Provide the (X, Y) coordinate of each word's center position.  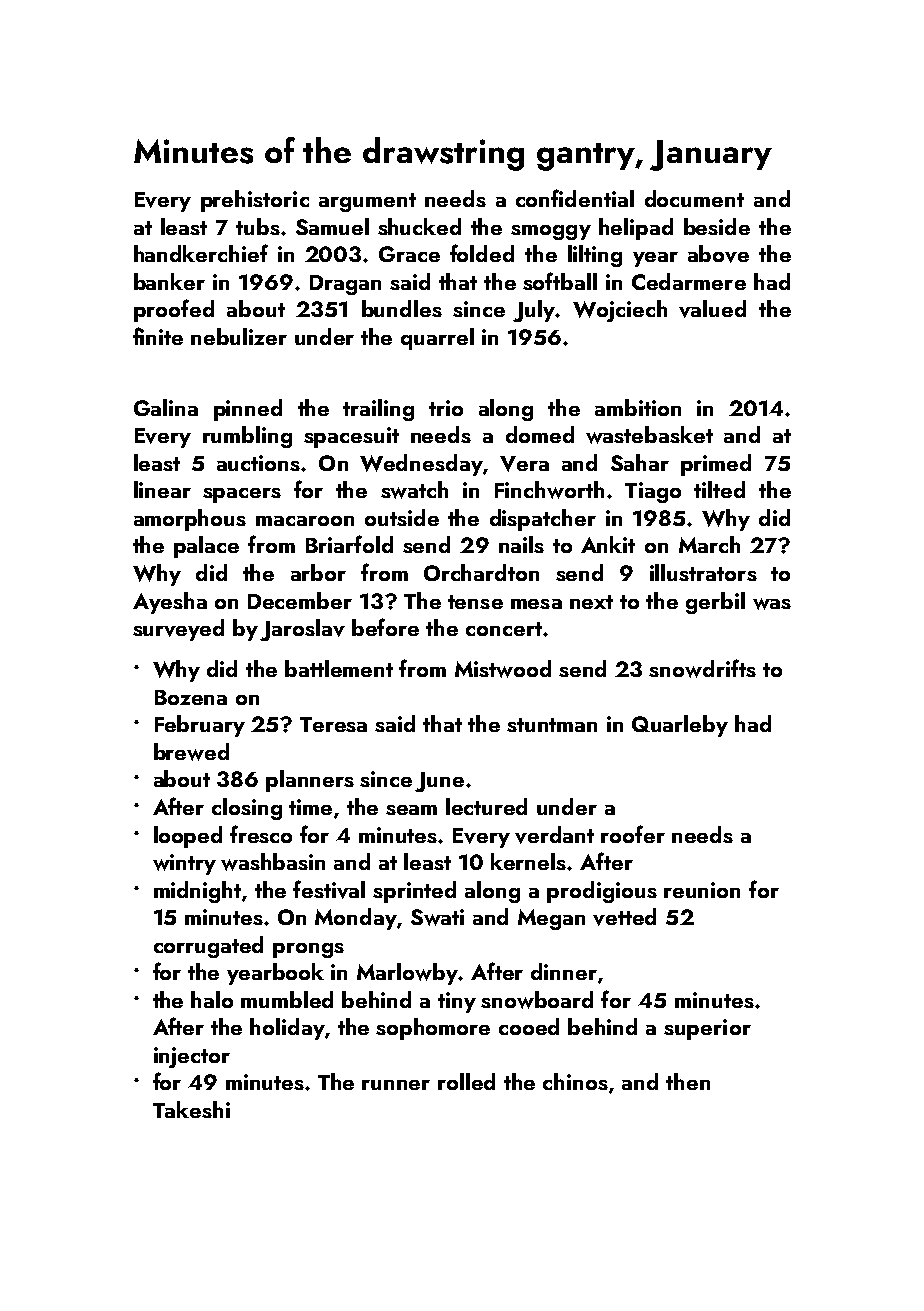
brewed (191, 752)
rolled (466, 1081)
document (694, 198)
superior (707, 1029)
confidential (575, 198)
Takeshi (191, 1109)
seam (411, 810)
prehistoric (255, 201)
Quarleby (680, 726)
